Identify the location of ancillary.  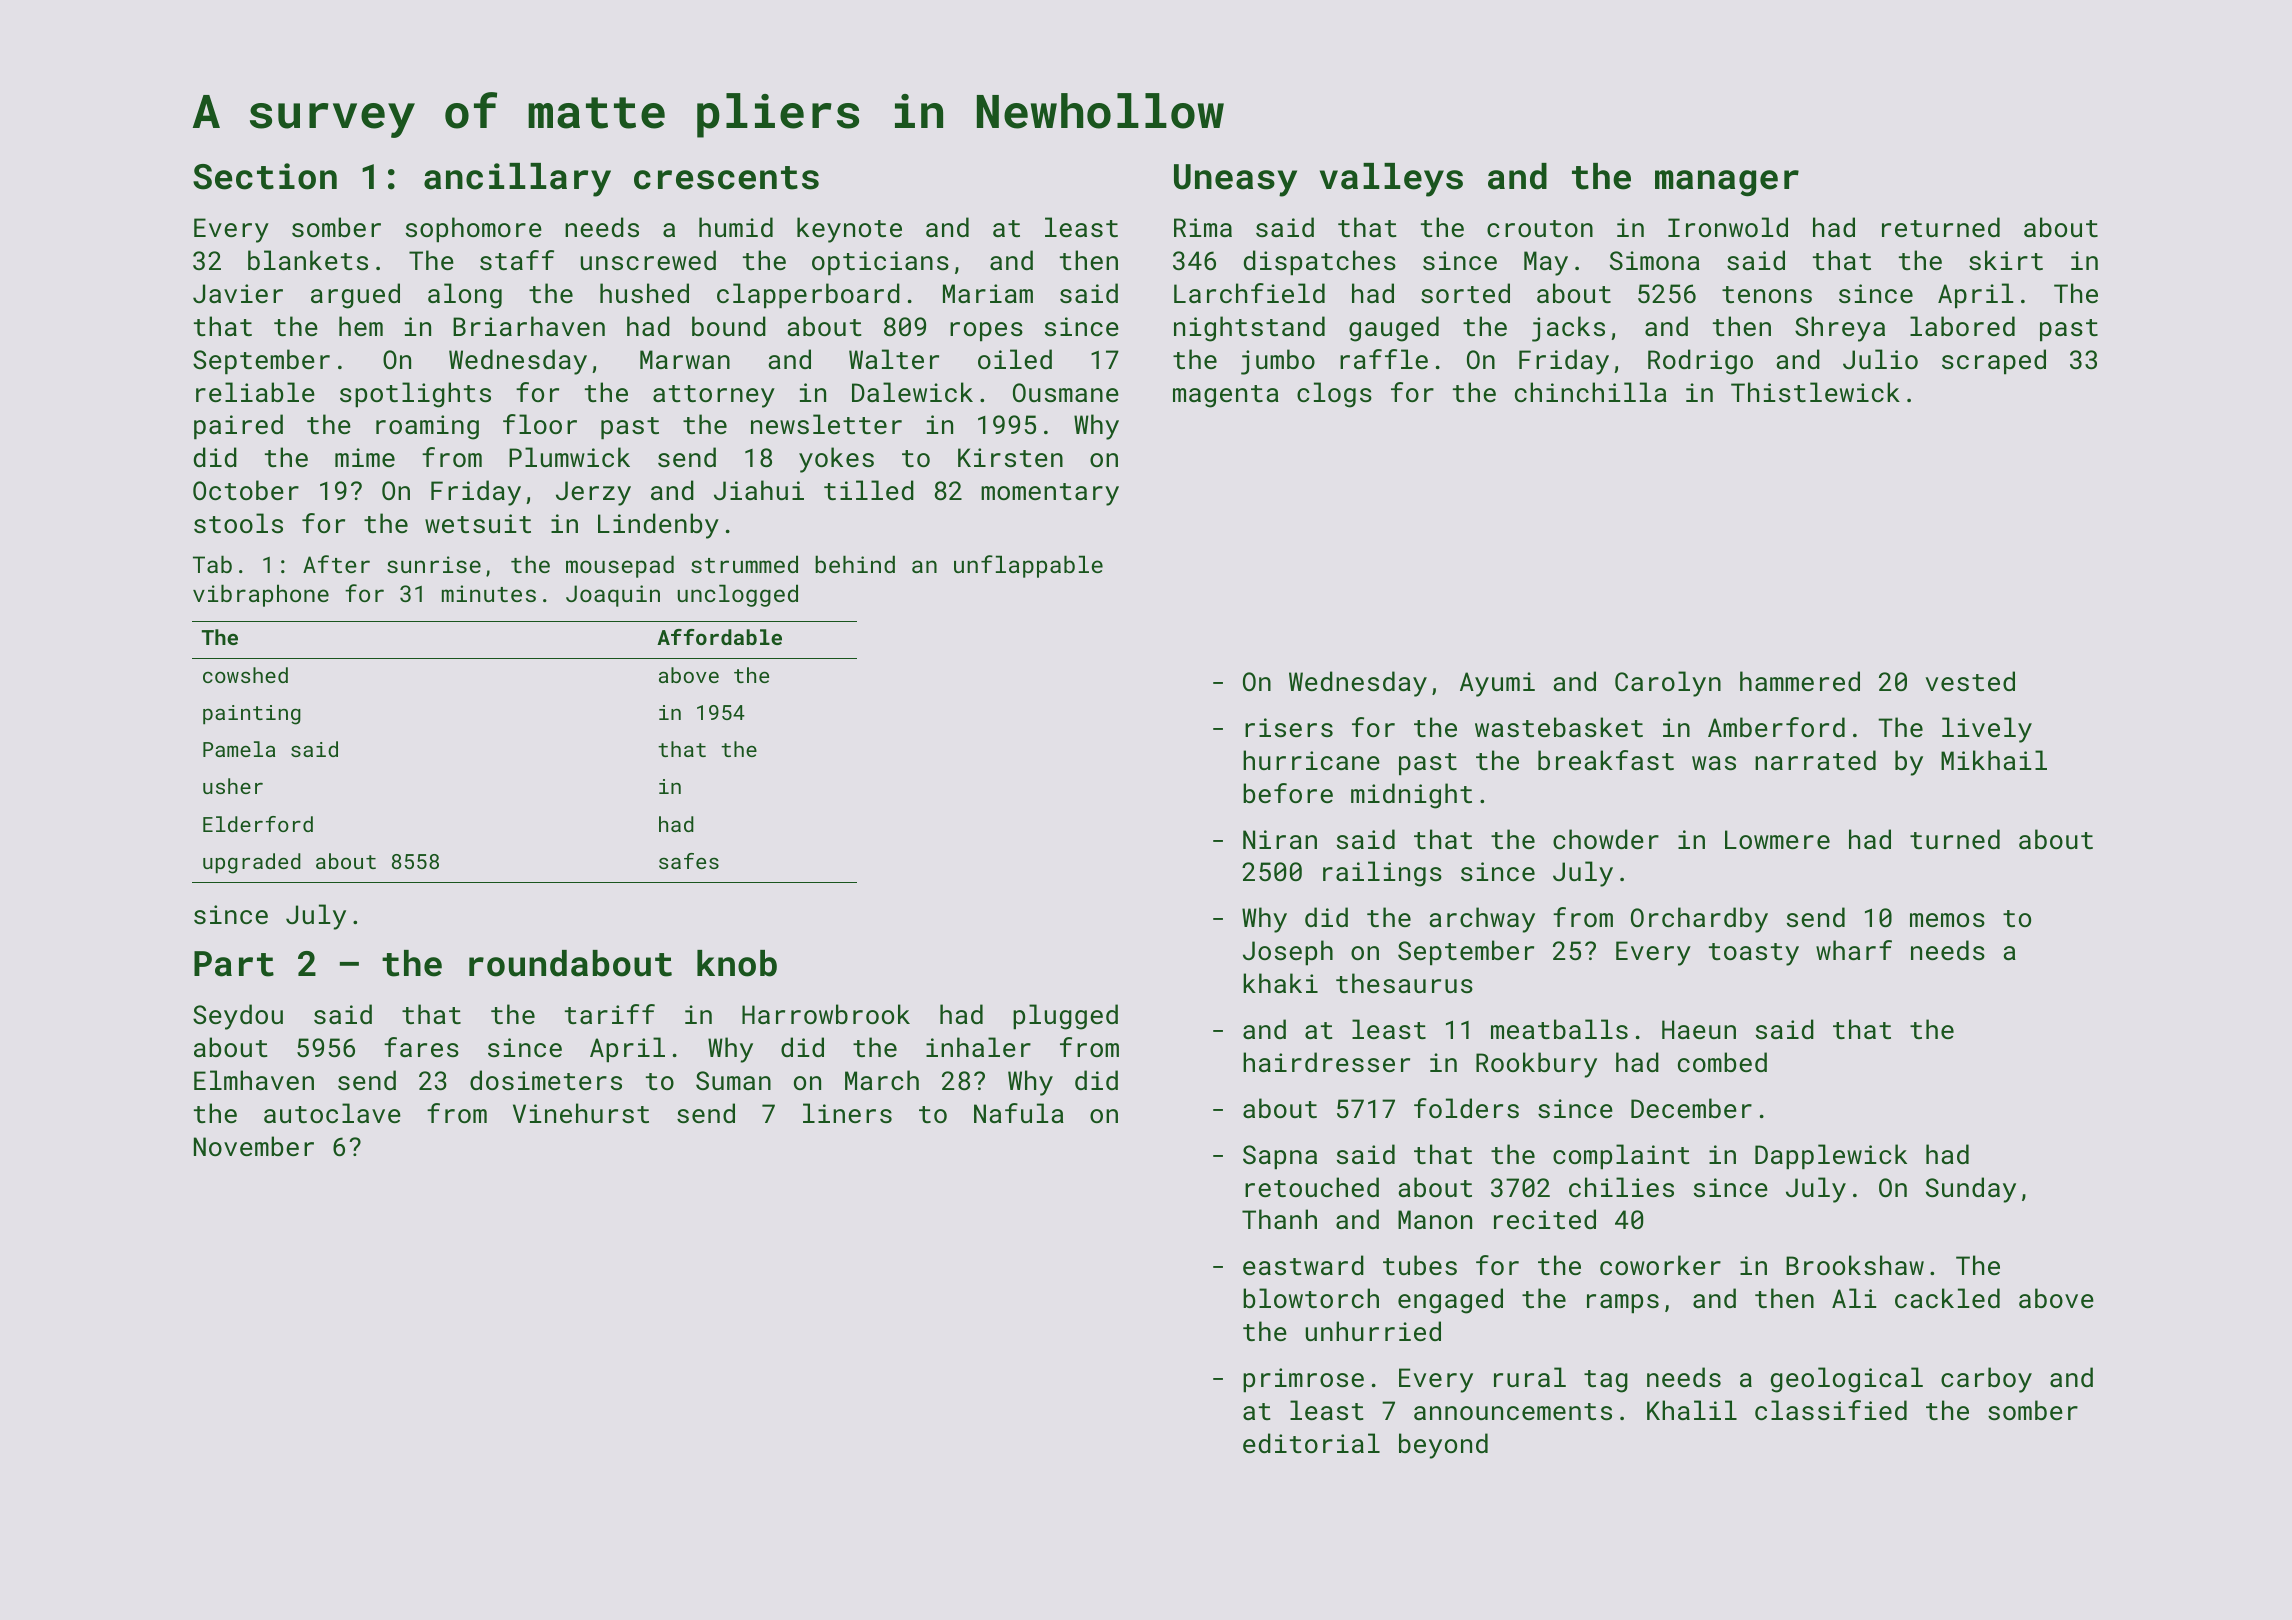
(517, 180).
